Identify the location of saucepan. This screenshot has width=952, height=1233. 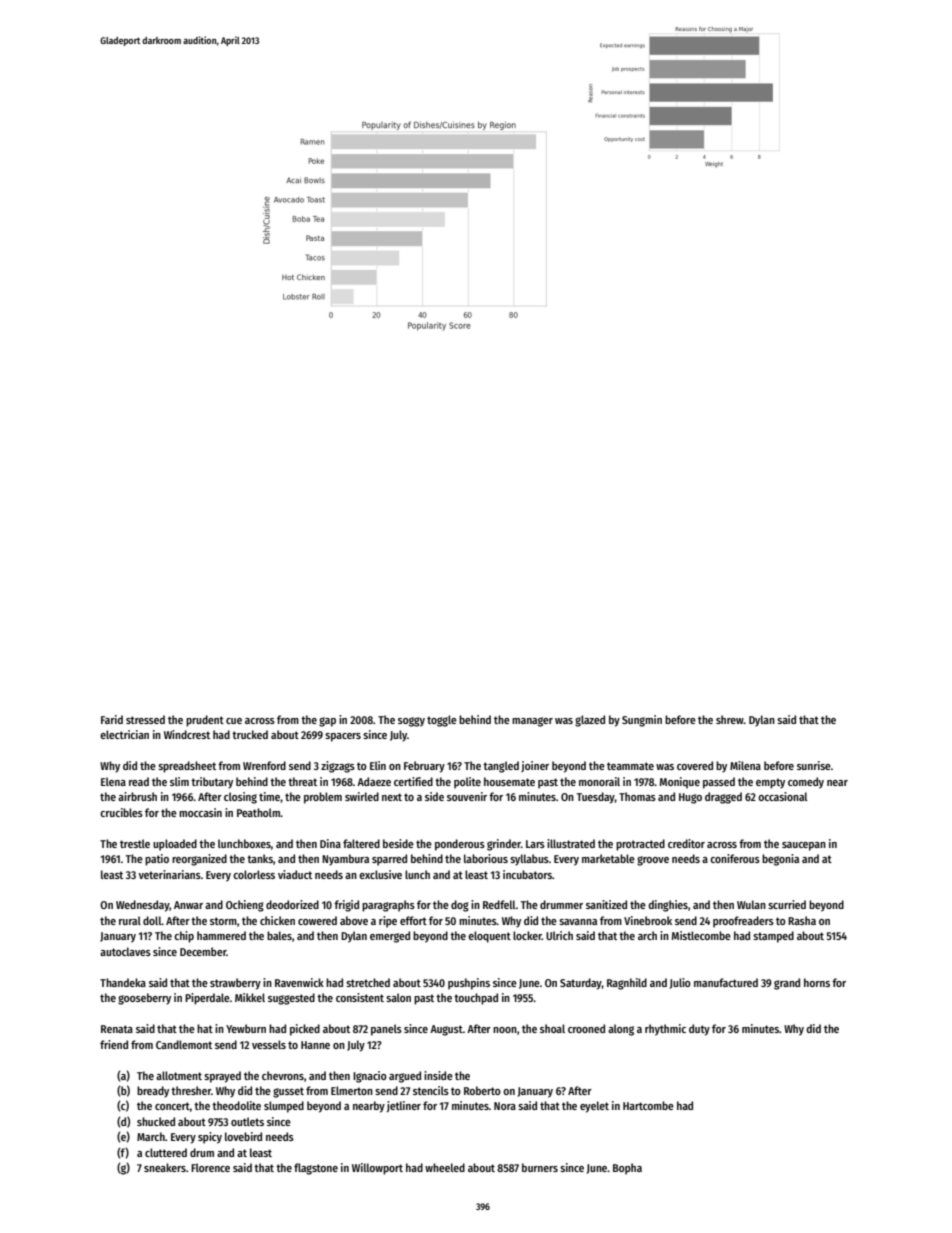
(804, 846).
